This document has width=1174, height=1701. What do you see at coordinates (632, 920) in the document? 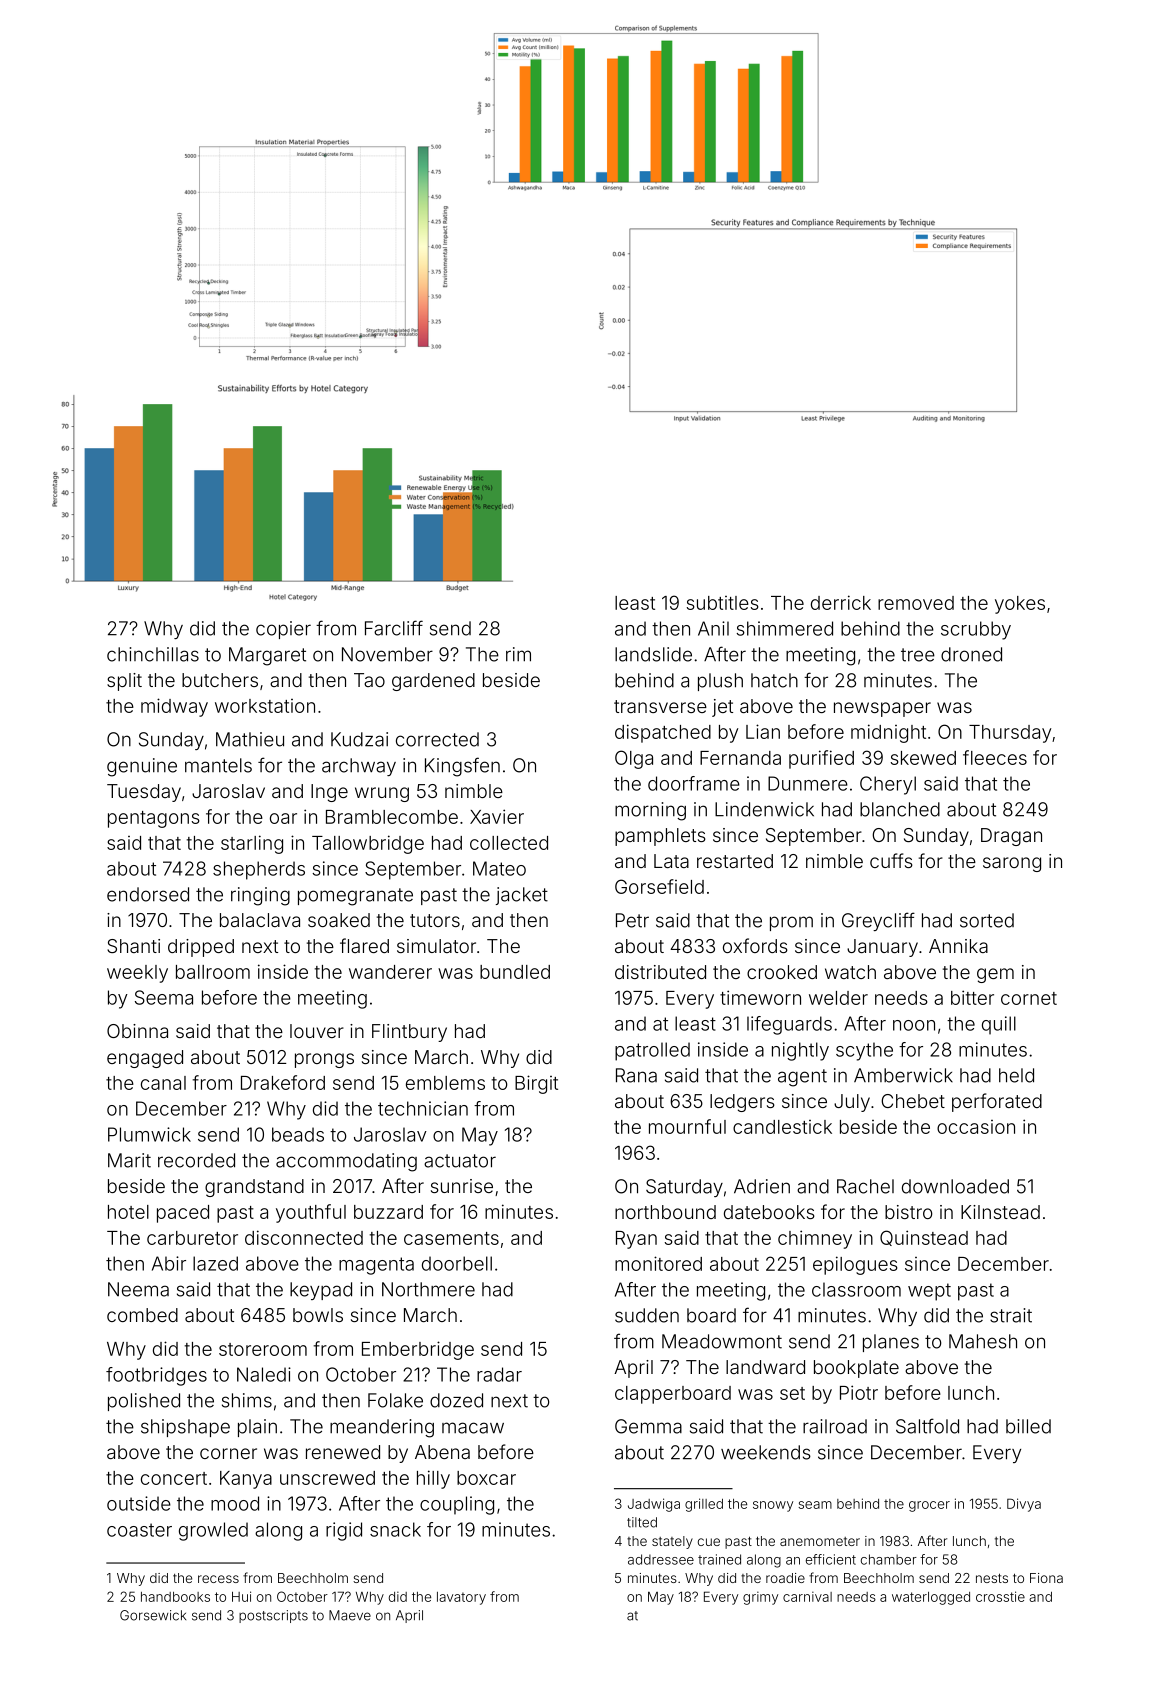
I see `Petr` at bounding box center [632, 920].
